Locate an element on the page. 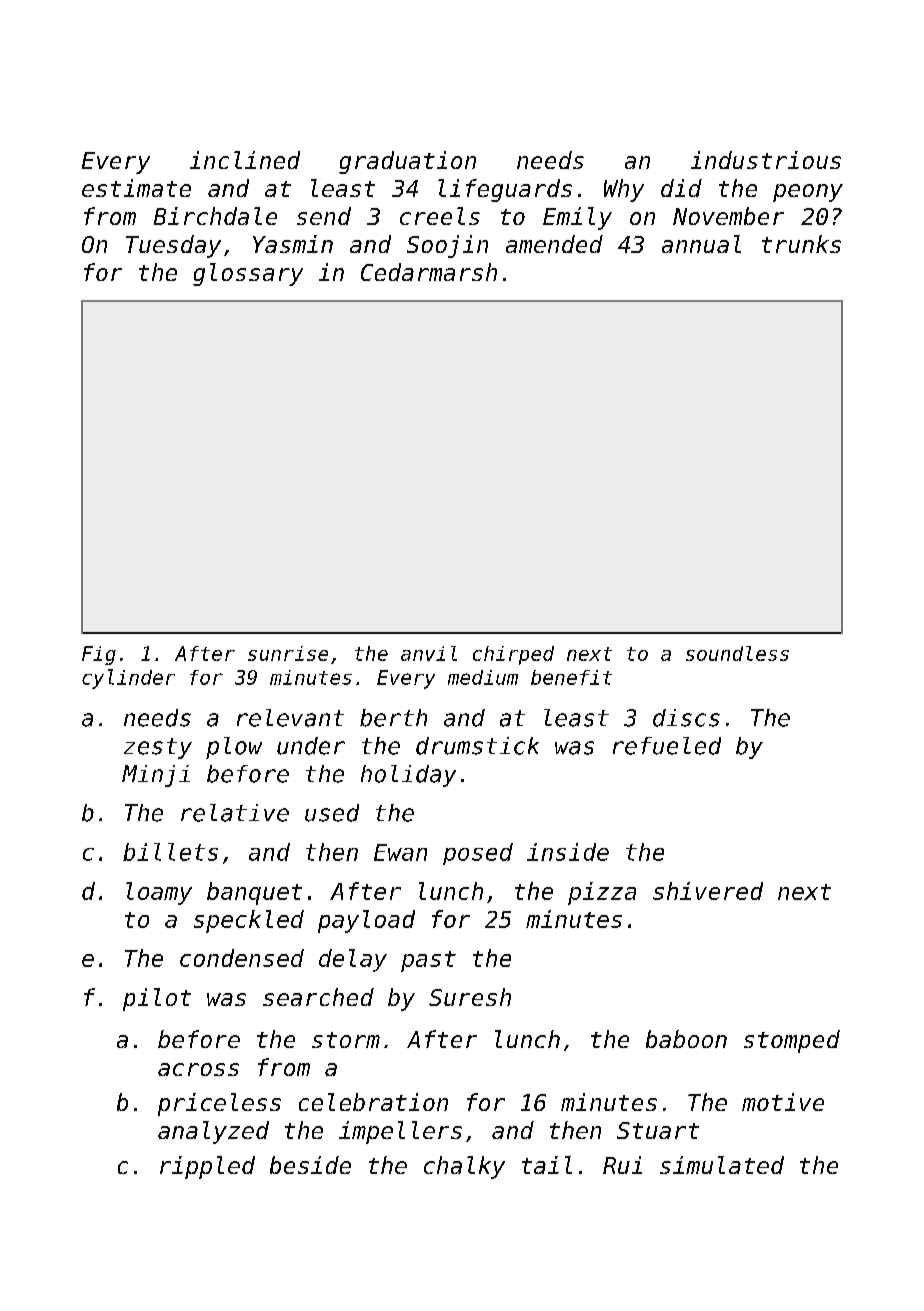 The height and width of the page is (1311, 924). loamy is located at coordinates (159, 893).
